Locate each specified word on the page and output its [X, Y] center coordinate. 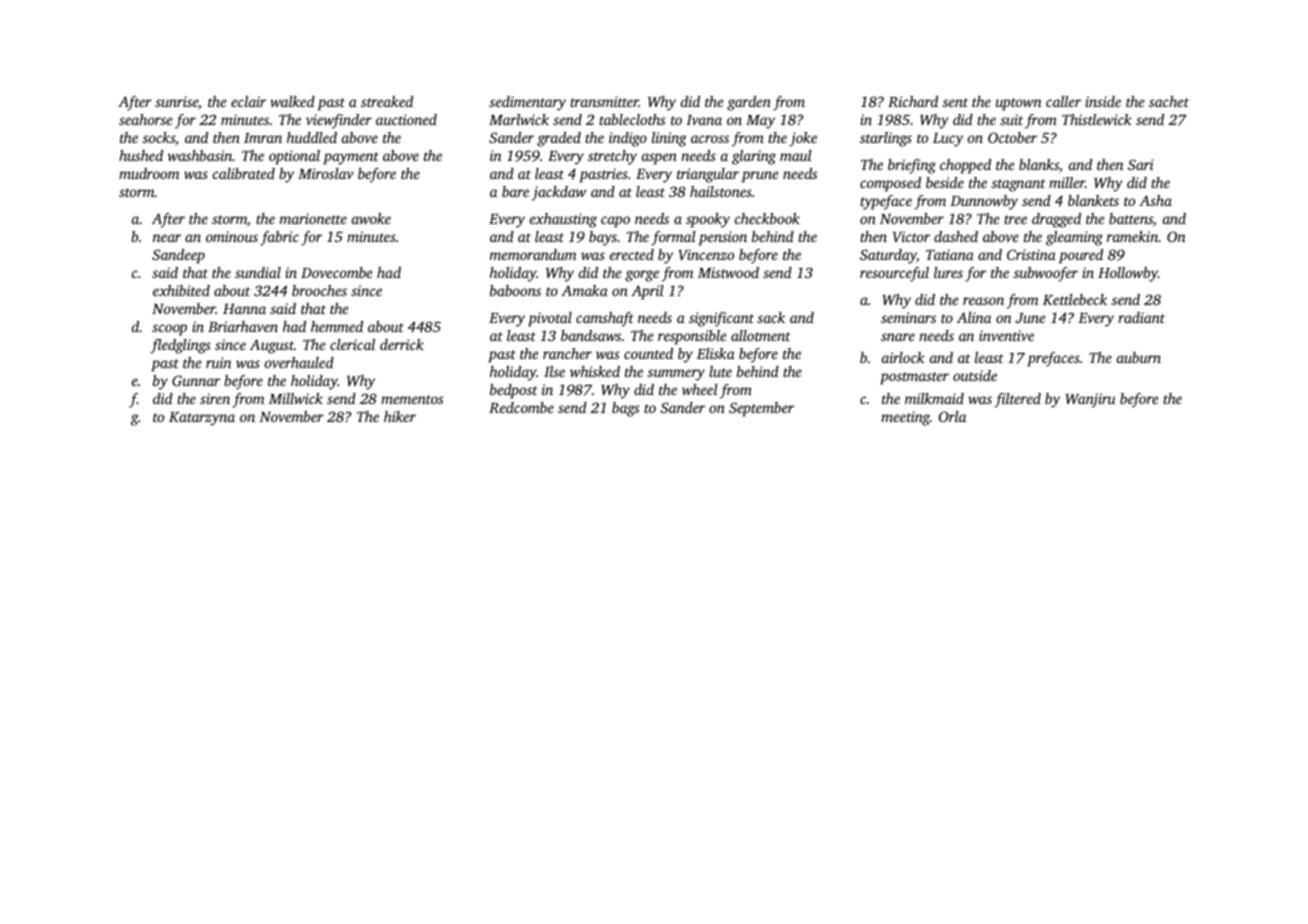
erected [632, 254]
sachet [1169, 101]
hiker [400, 416]
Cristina [1031, 254]
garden [749, 103]
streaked [387, 101]
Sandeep [178, 256]
